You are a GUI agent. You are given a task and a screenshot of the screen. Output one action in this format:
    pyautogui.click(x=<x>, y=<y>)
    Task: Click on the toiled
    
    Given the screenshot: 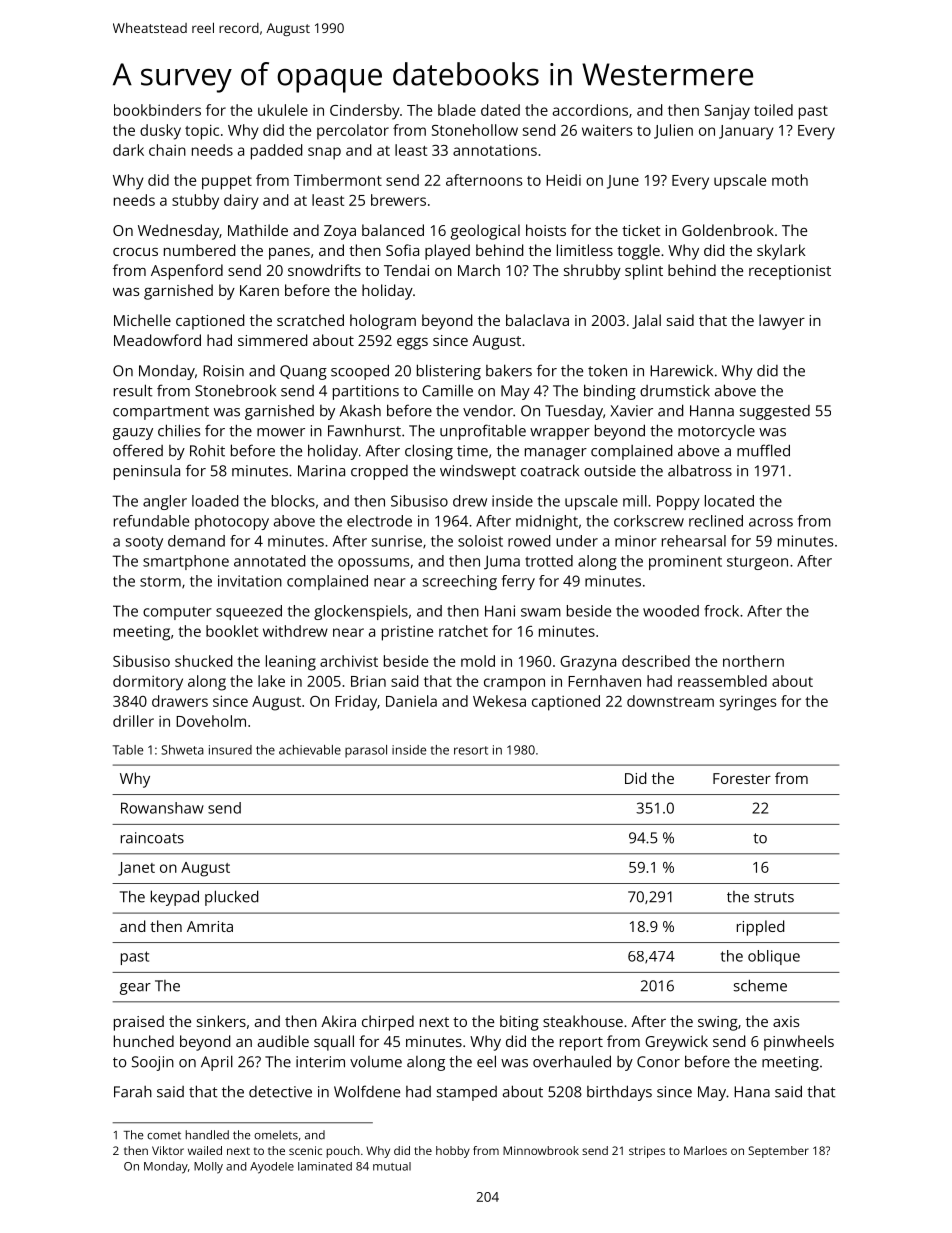 What is the action you would take?
    pyautogui.click(x=773, y=110)
